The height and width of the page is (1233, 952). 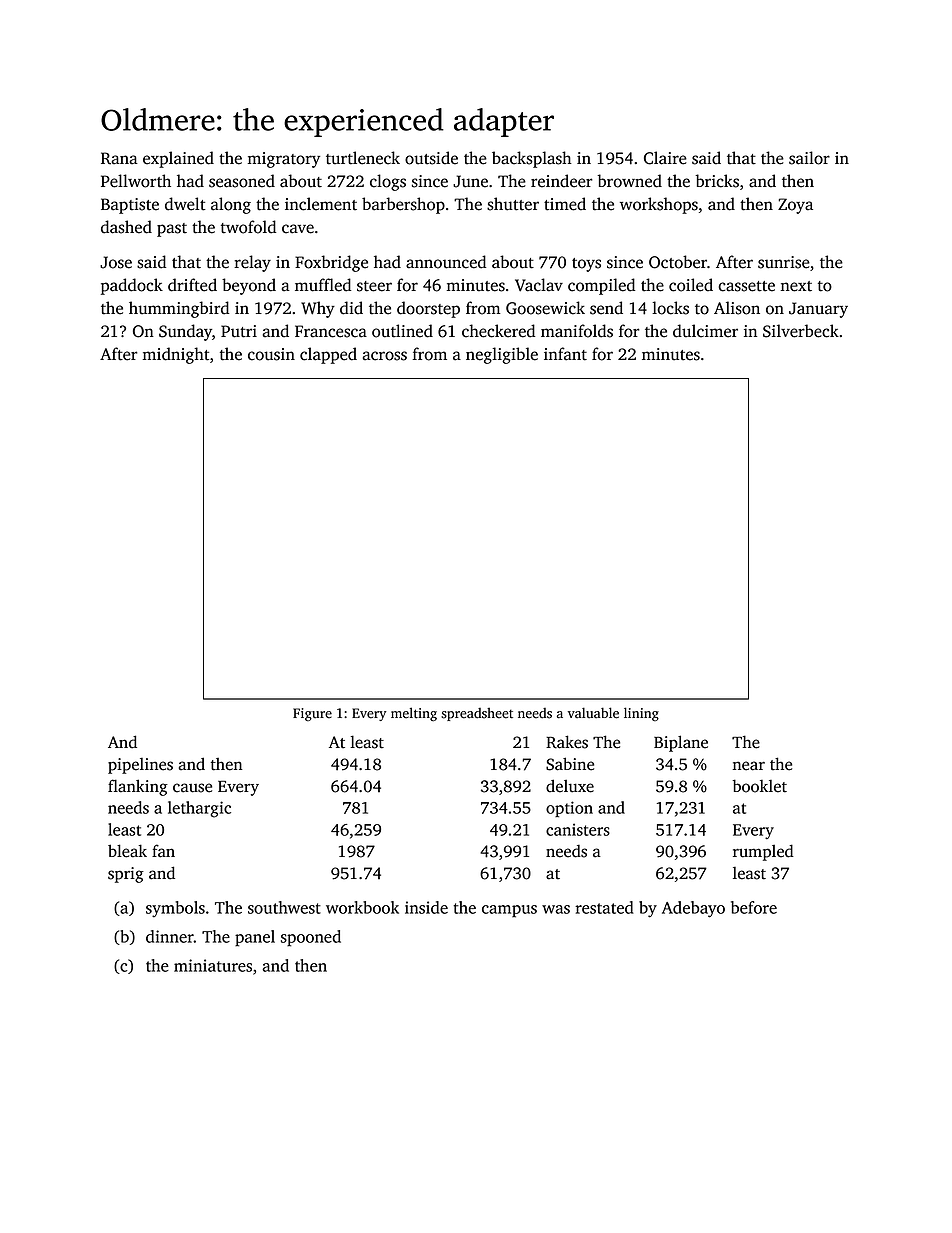 I want to click on inside, so click(x=426, y=907).
